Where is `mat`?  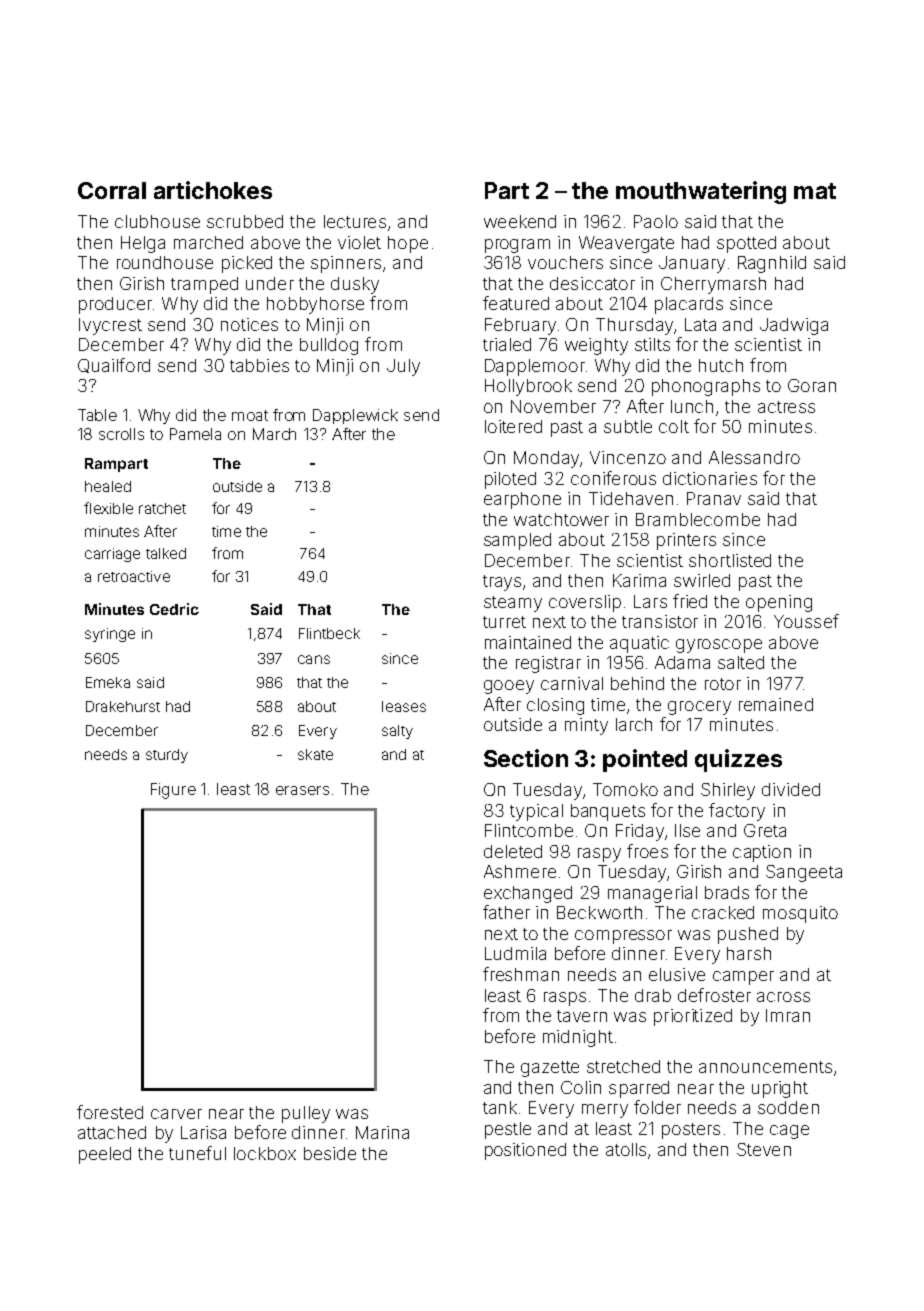
mat is located at coordinates (815, 191).
